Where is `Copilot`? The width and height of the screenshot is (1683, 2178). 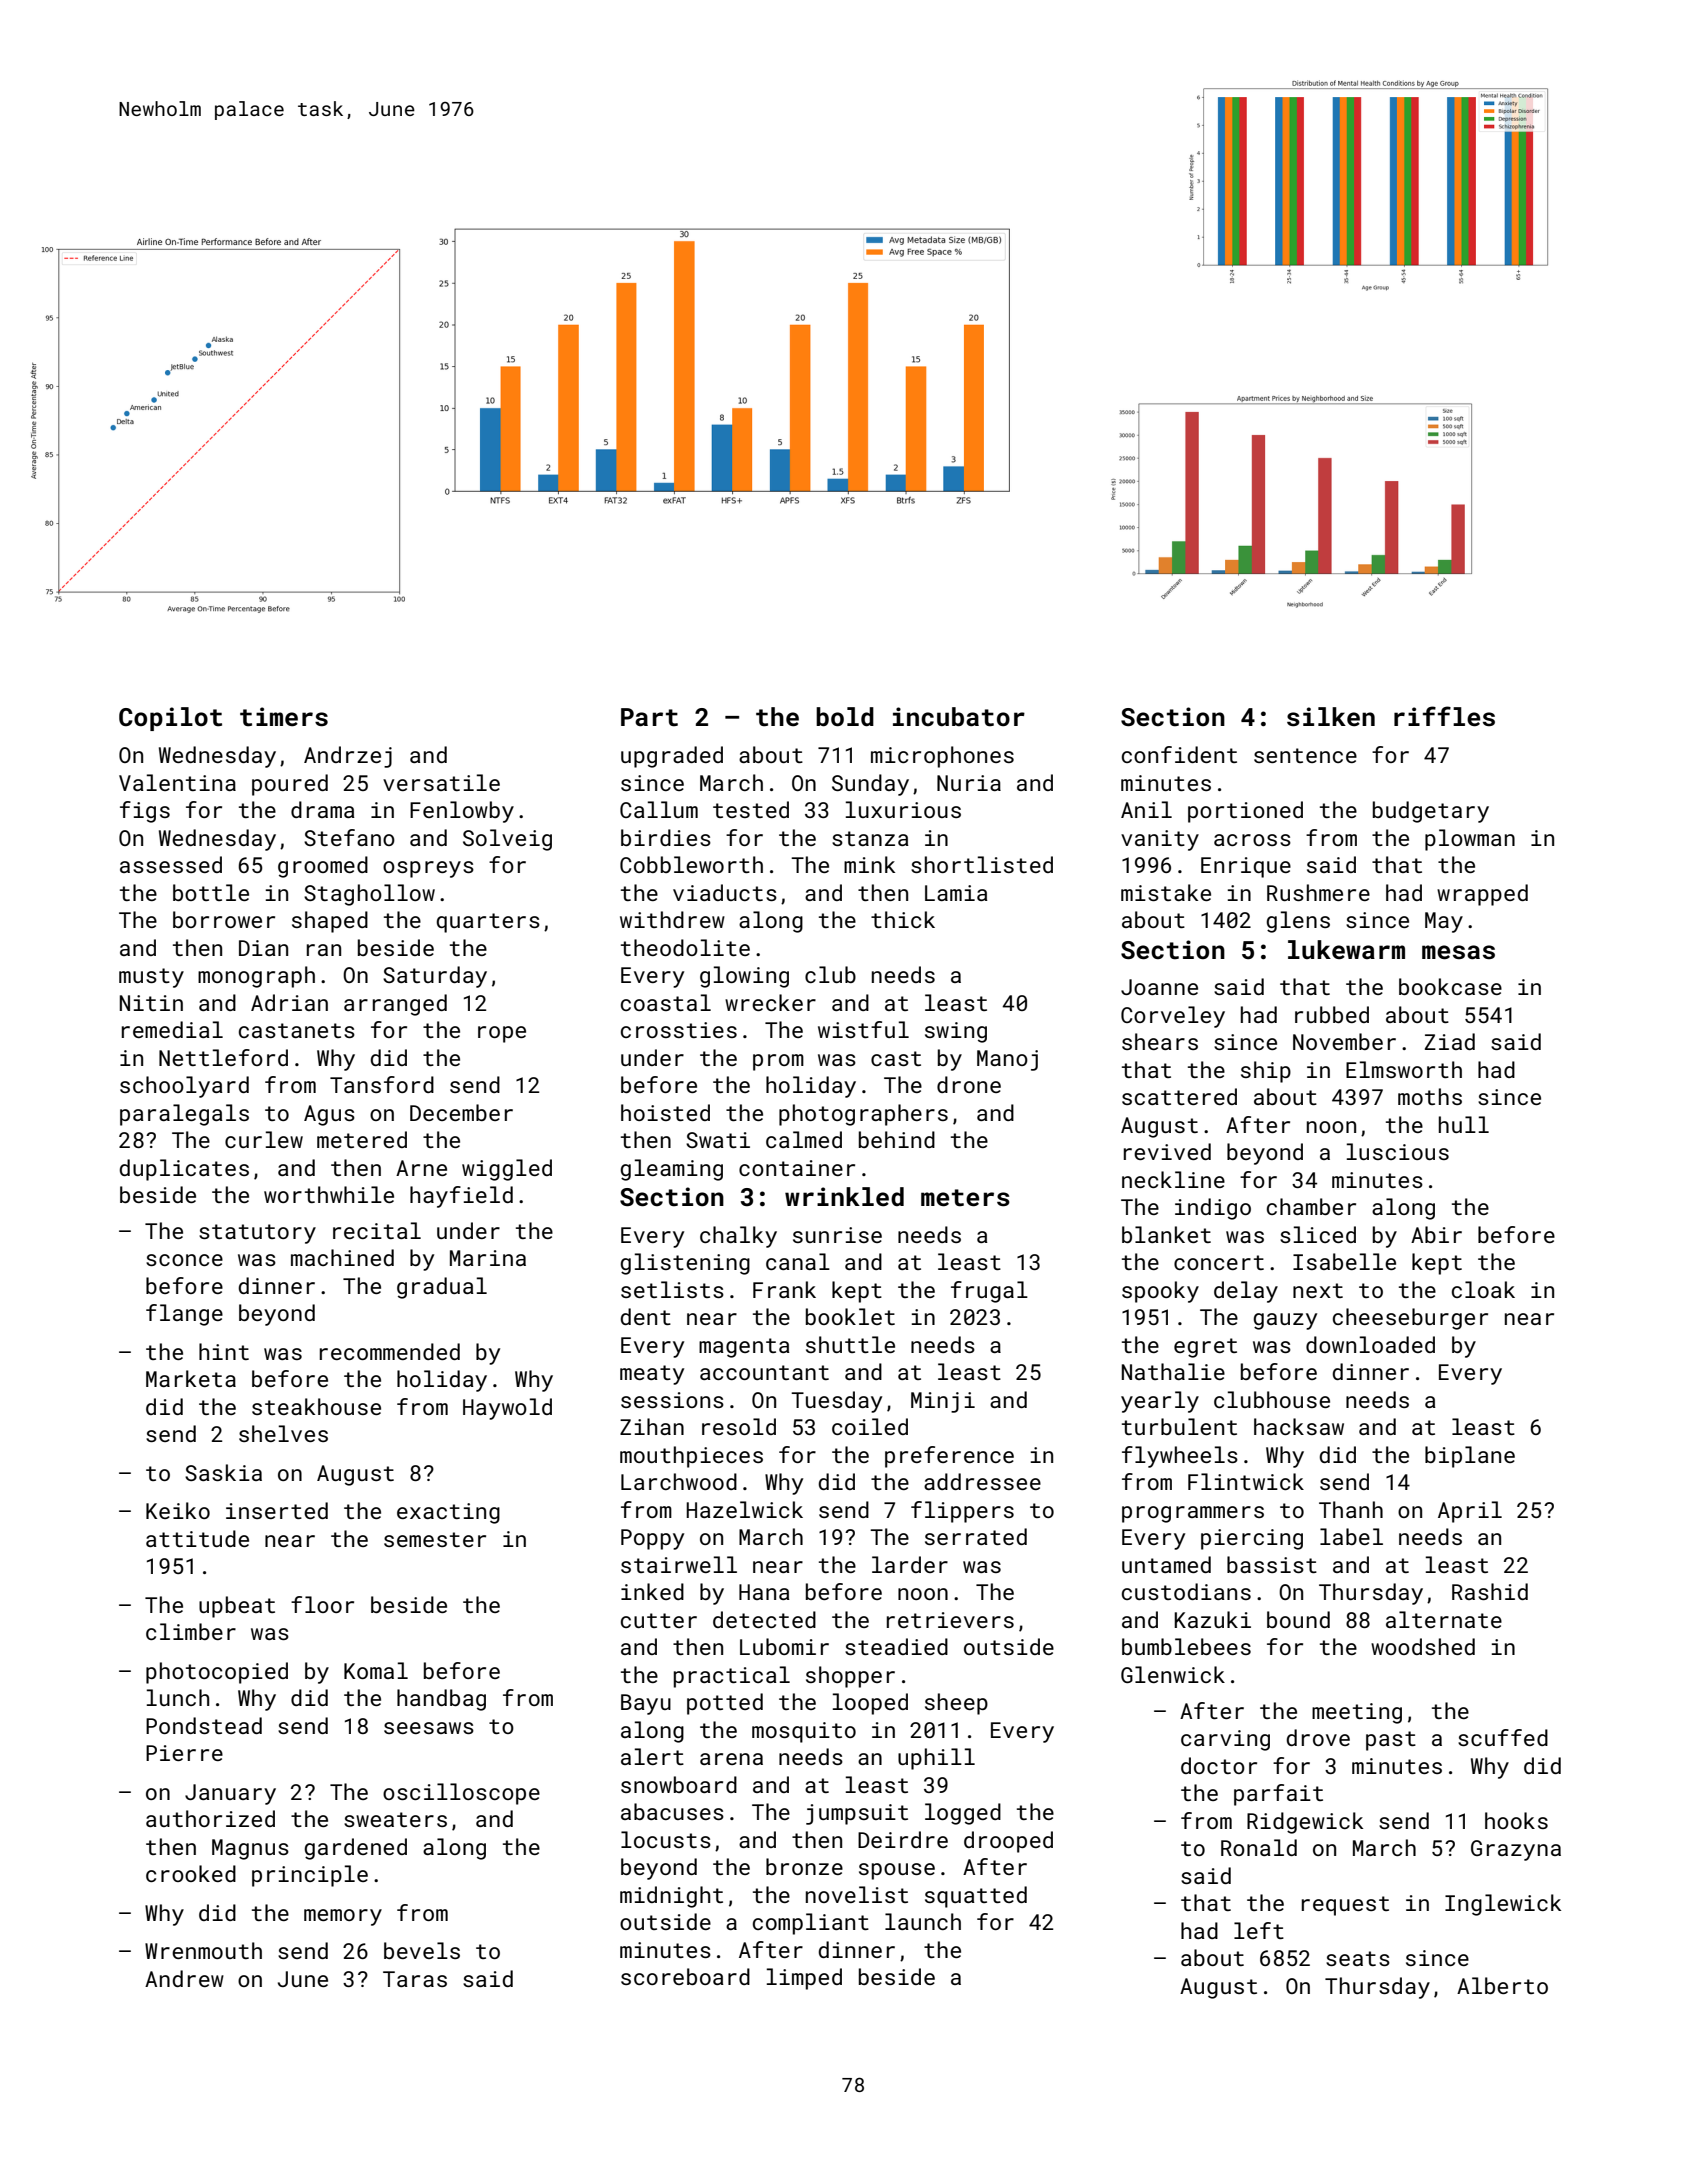 Copilot is located at coordinates (170, 719).
